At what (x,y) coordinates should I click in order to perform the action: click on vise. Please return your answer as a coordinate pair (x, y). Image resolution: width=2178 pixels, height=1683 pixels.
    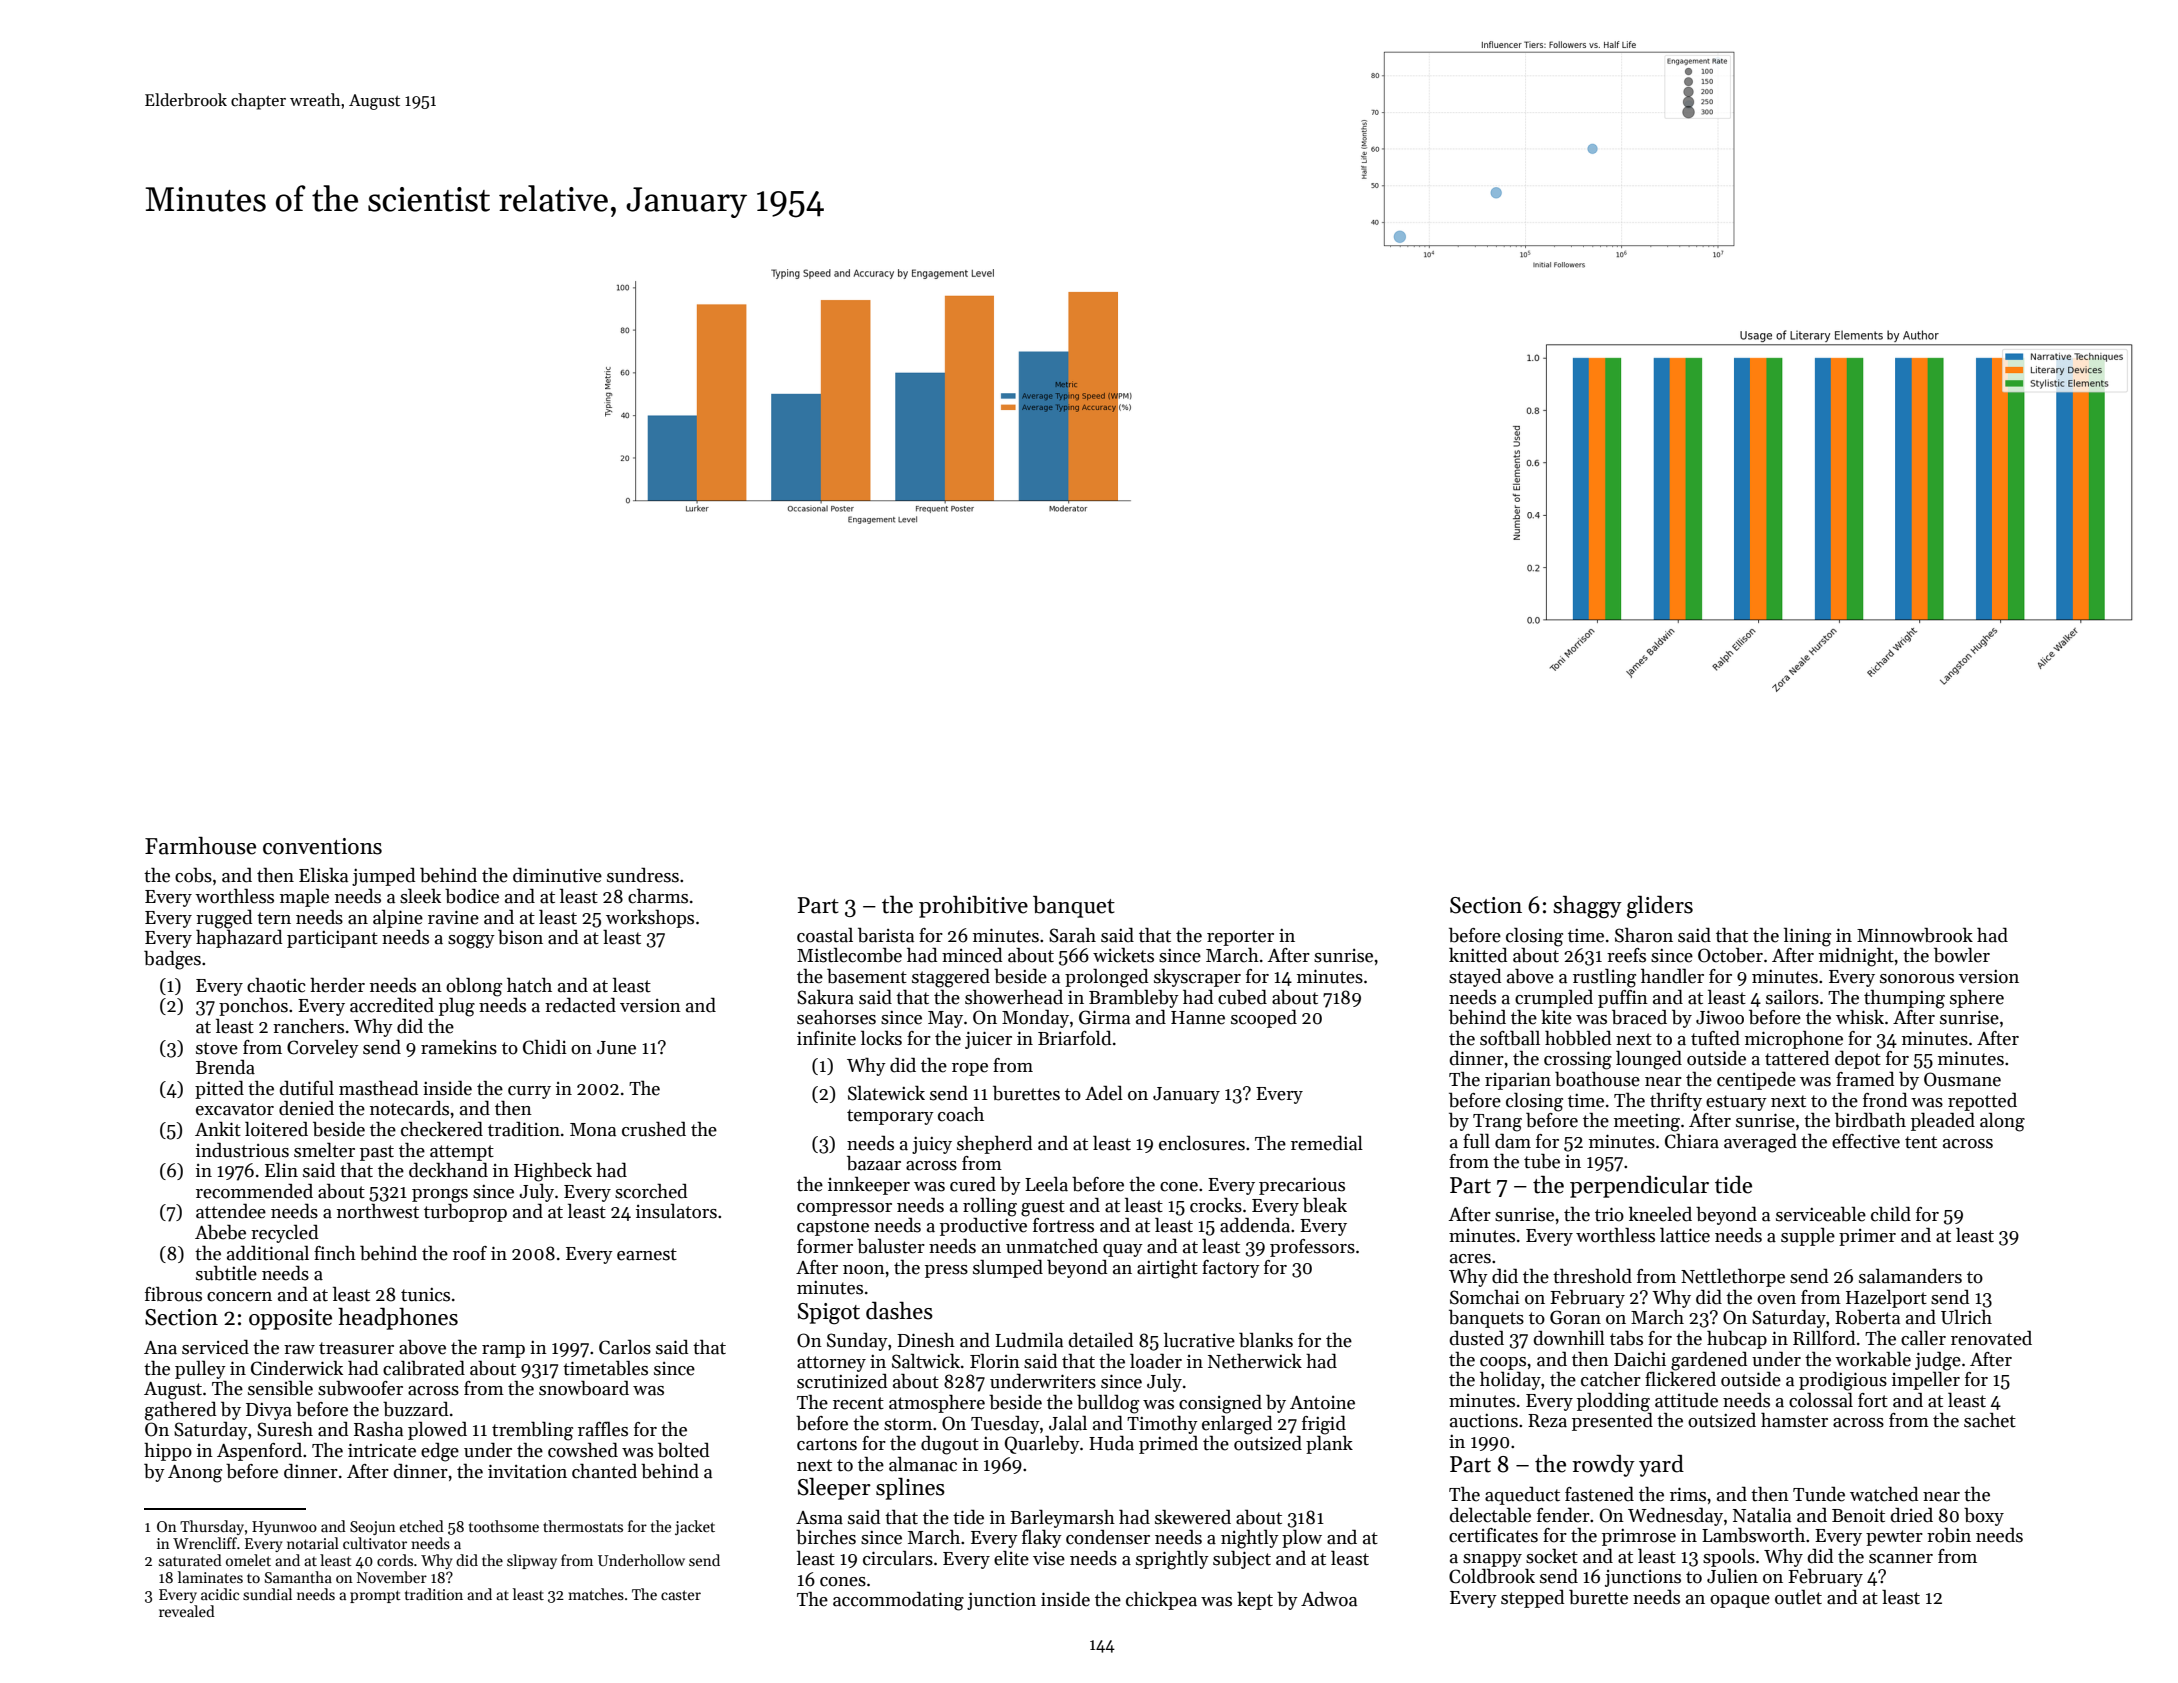
    Looking at the image, I should click on (1049, 1558).
